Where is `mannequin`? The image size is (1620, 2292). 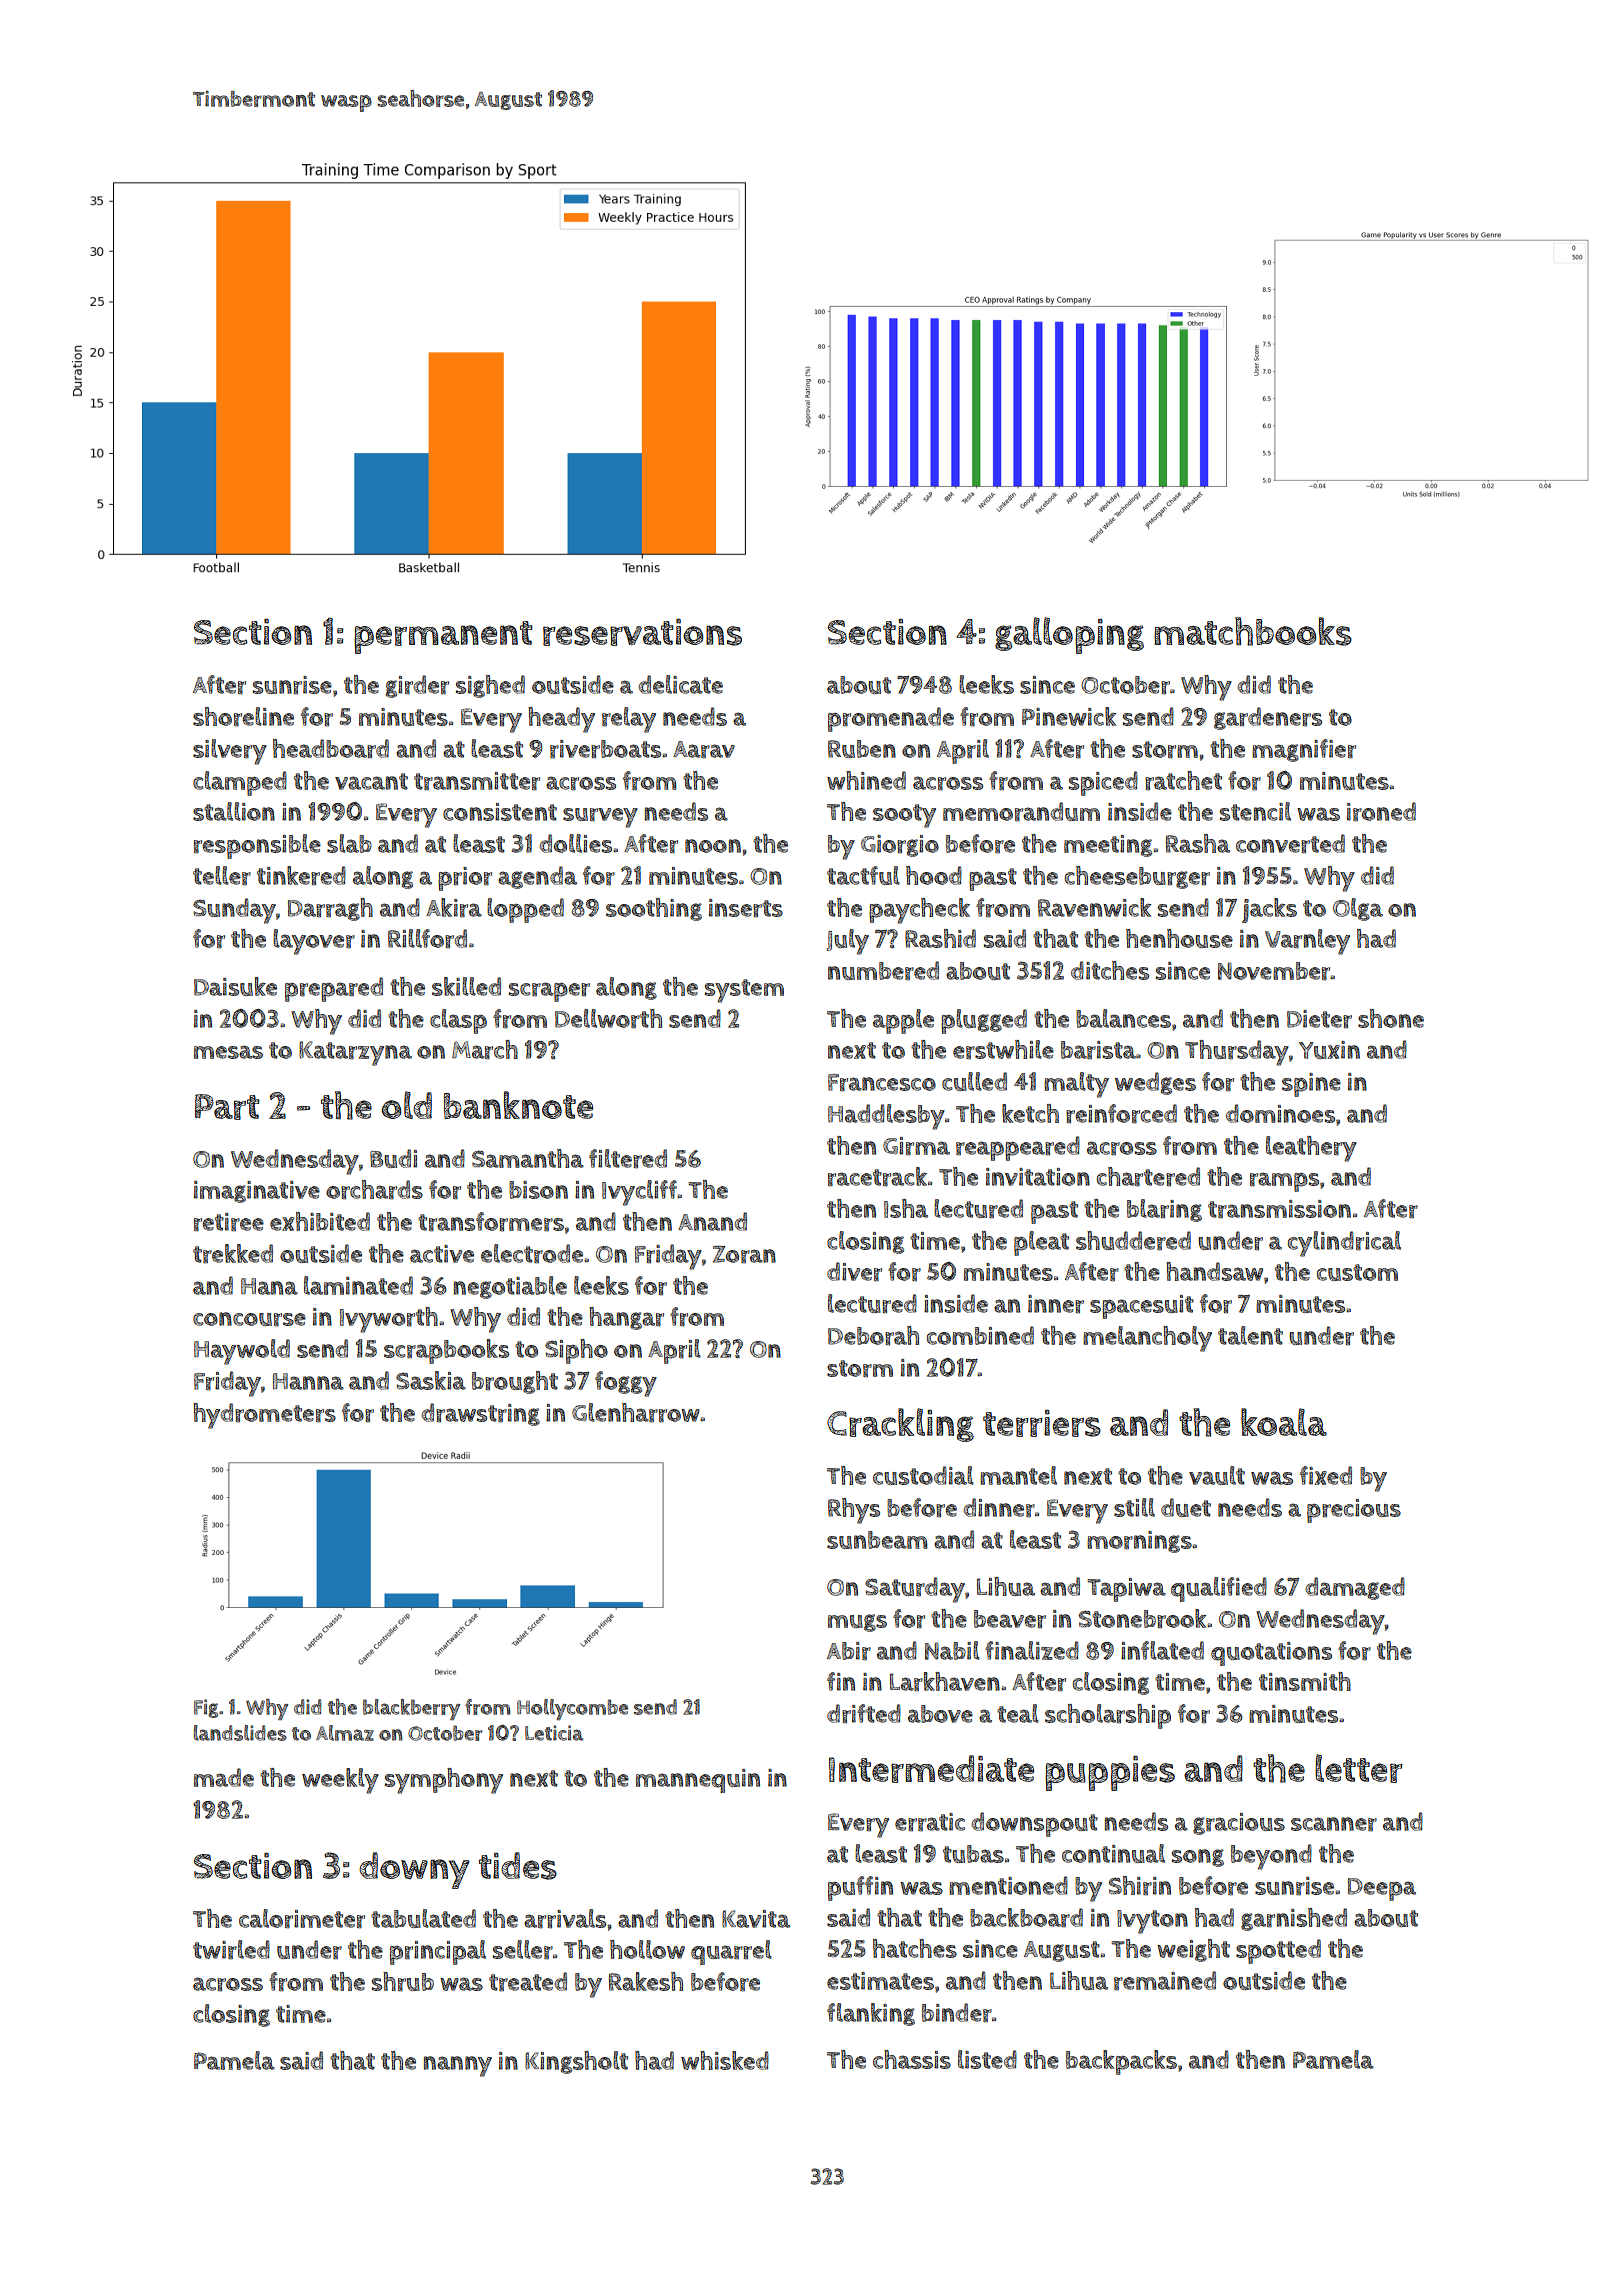 mannequin is located at coordinates (698, 1781).
